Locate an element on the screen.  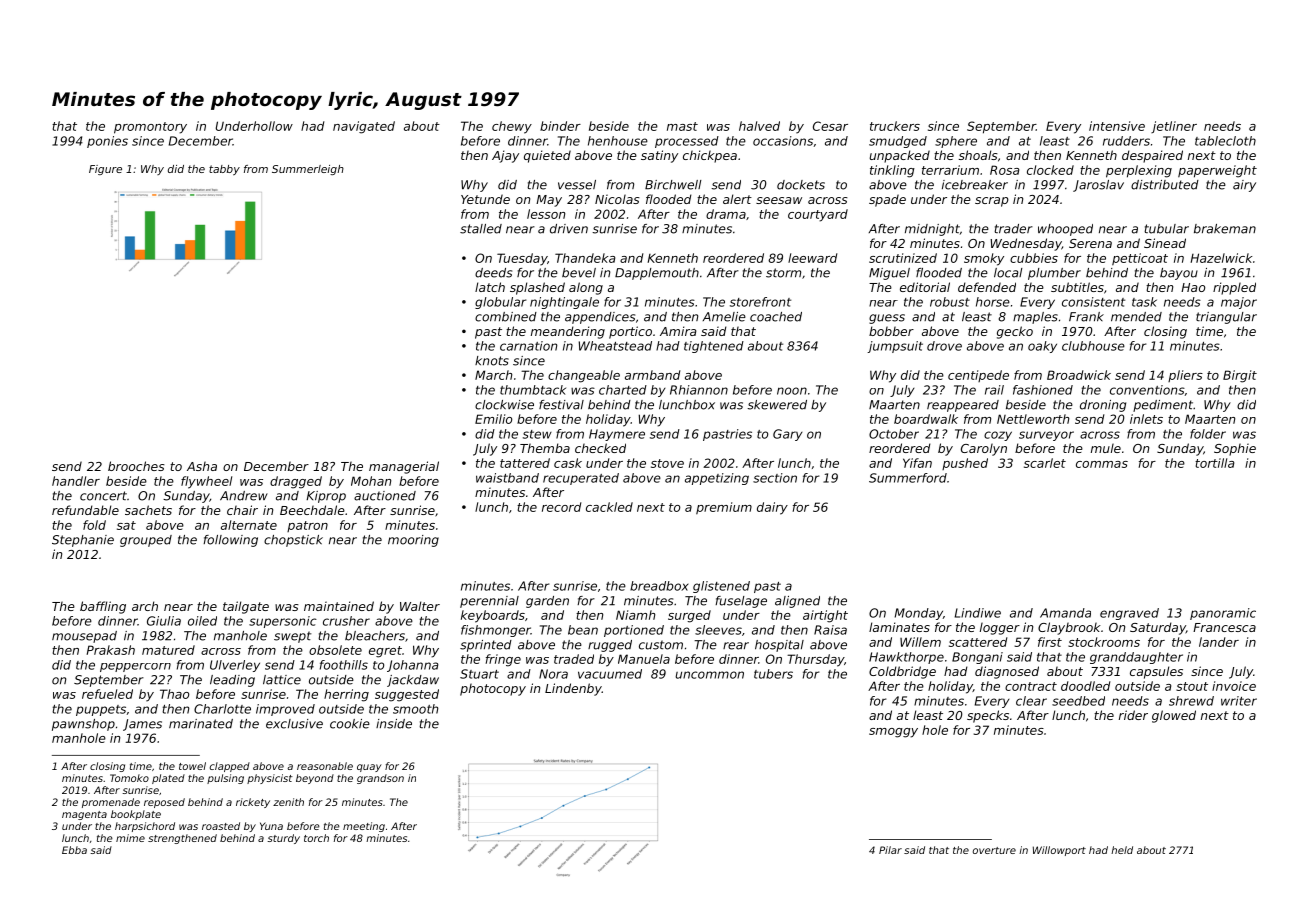
intensive is located at coordinates (1117, 126).
